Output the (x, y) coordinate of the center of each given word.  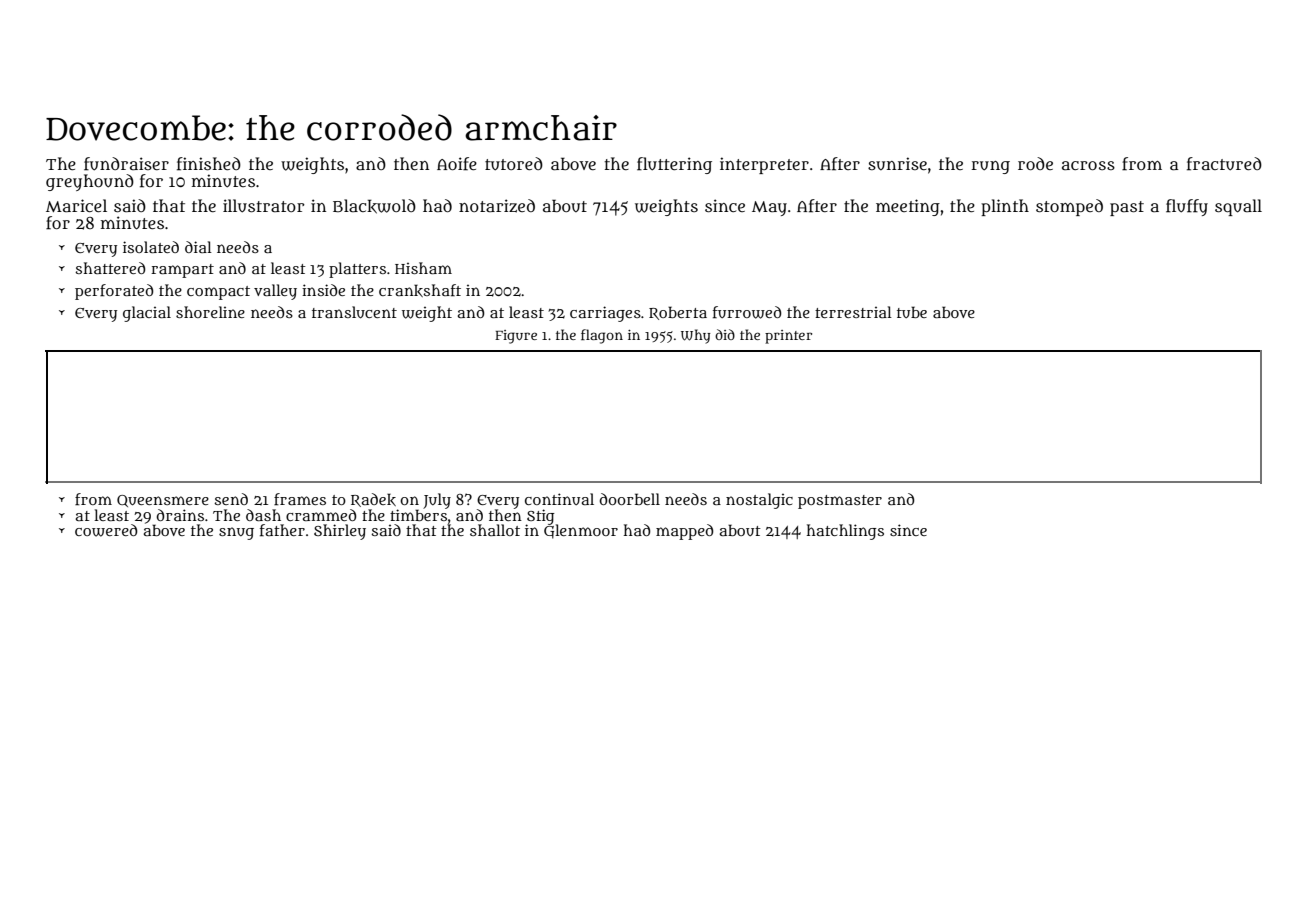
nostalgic (759, 501)
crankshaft (420, 290)
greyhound (90, 182)
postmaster (840, 502)
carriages (605, 314)
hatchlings (845, 532)
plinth (1005, 207)
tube (912, 312)
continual (559, 499)
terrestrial (853, 312)
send (231, 499)
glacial (147, 314)
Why (696, 336)
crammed (321, 515)
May (769, 208)
